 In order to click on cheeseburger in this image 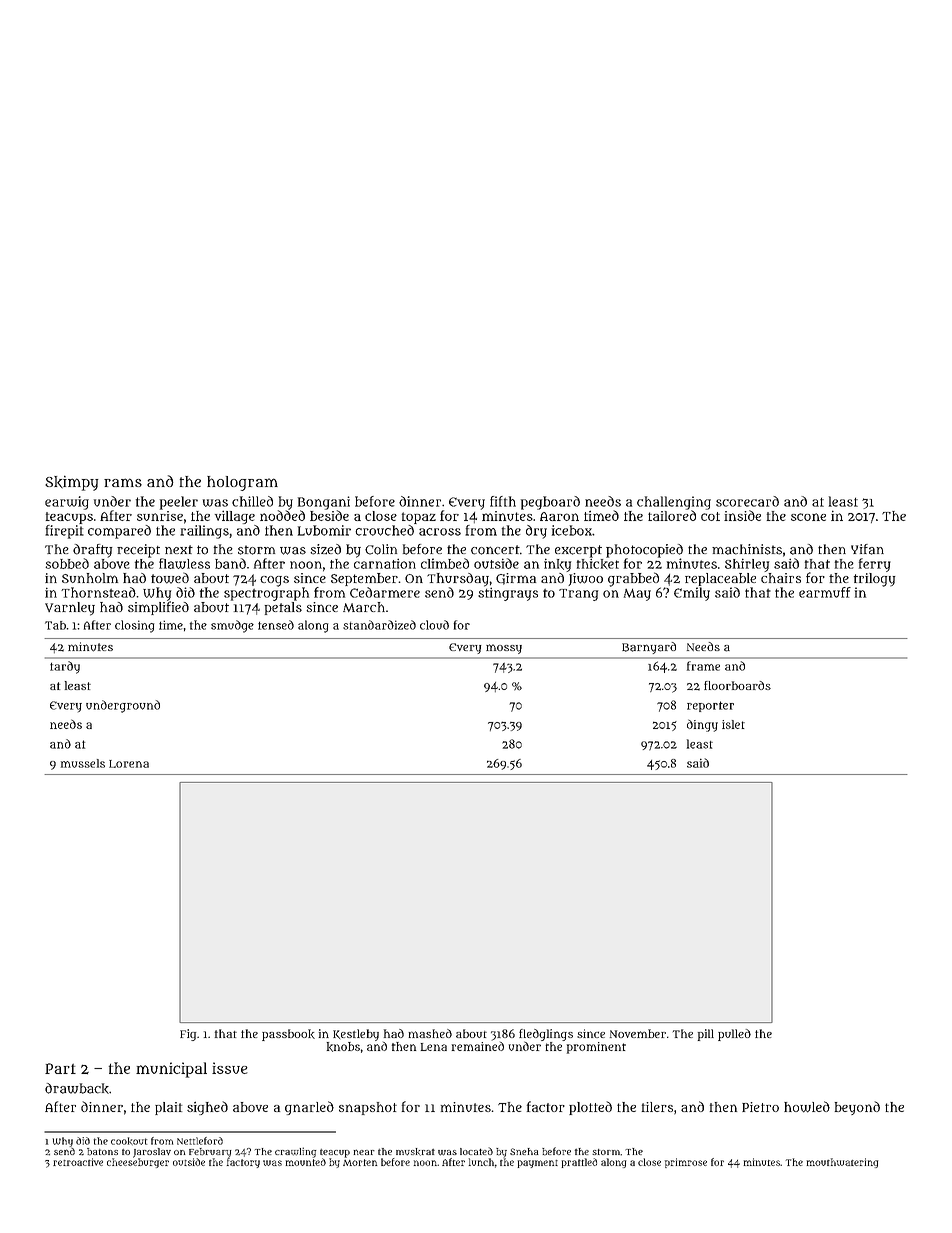, I will do `click(138, 1163)`.
